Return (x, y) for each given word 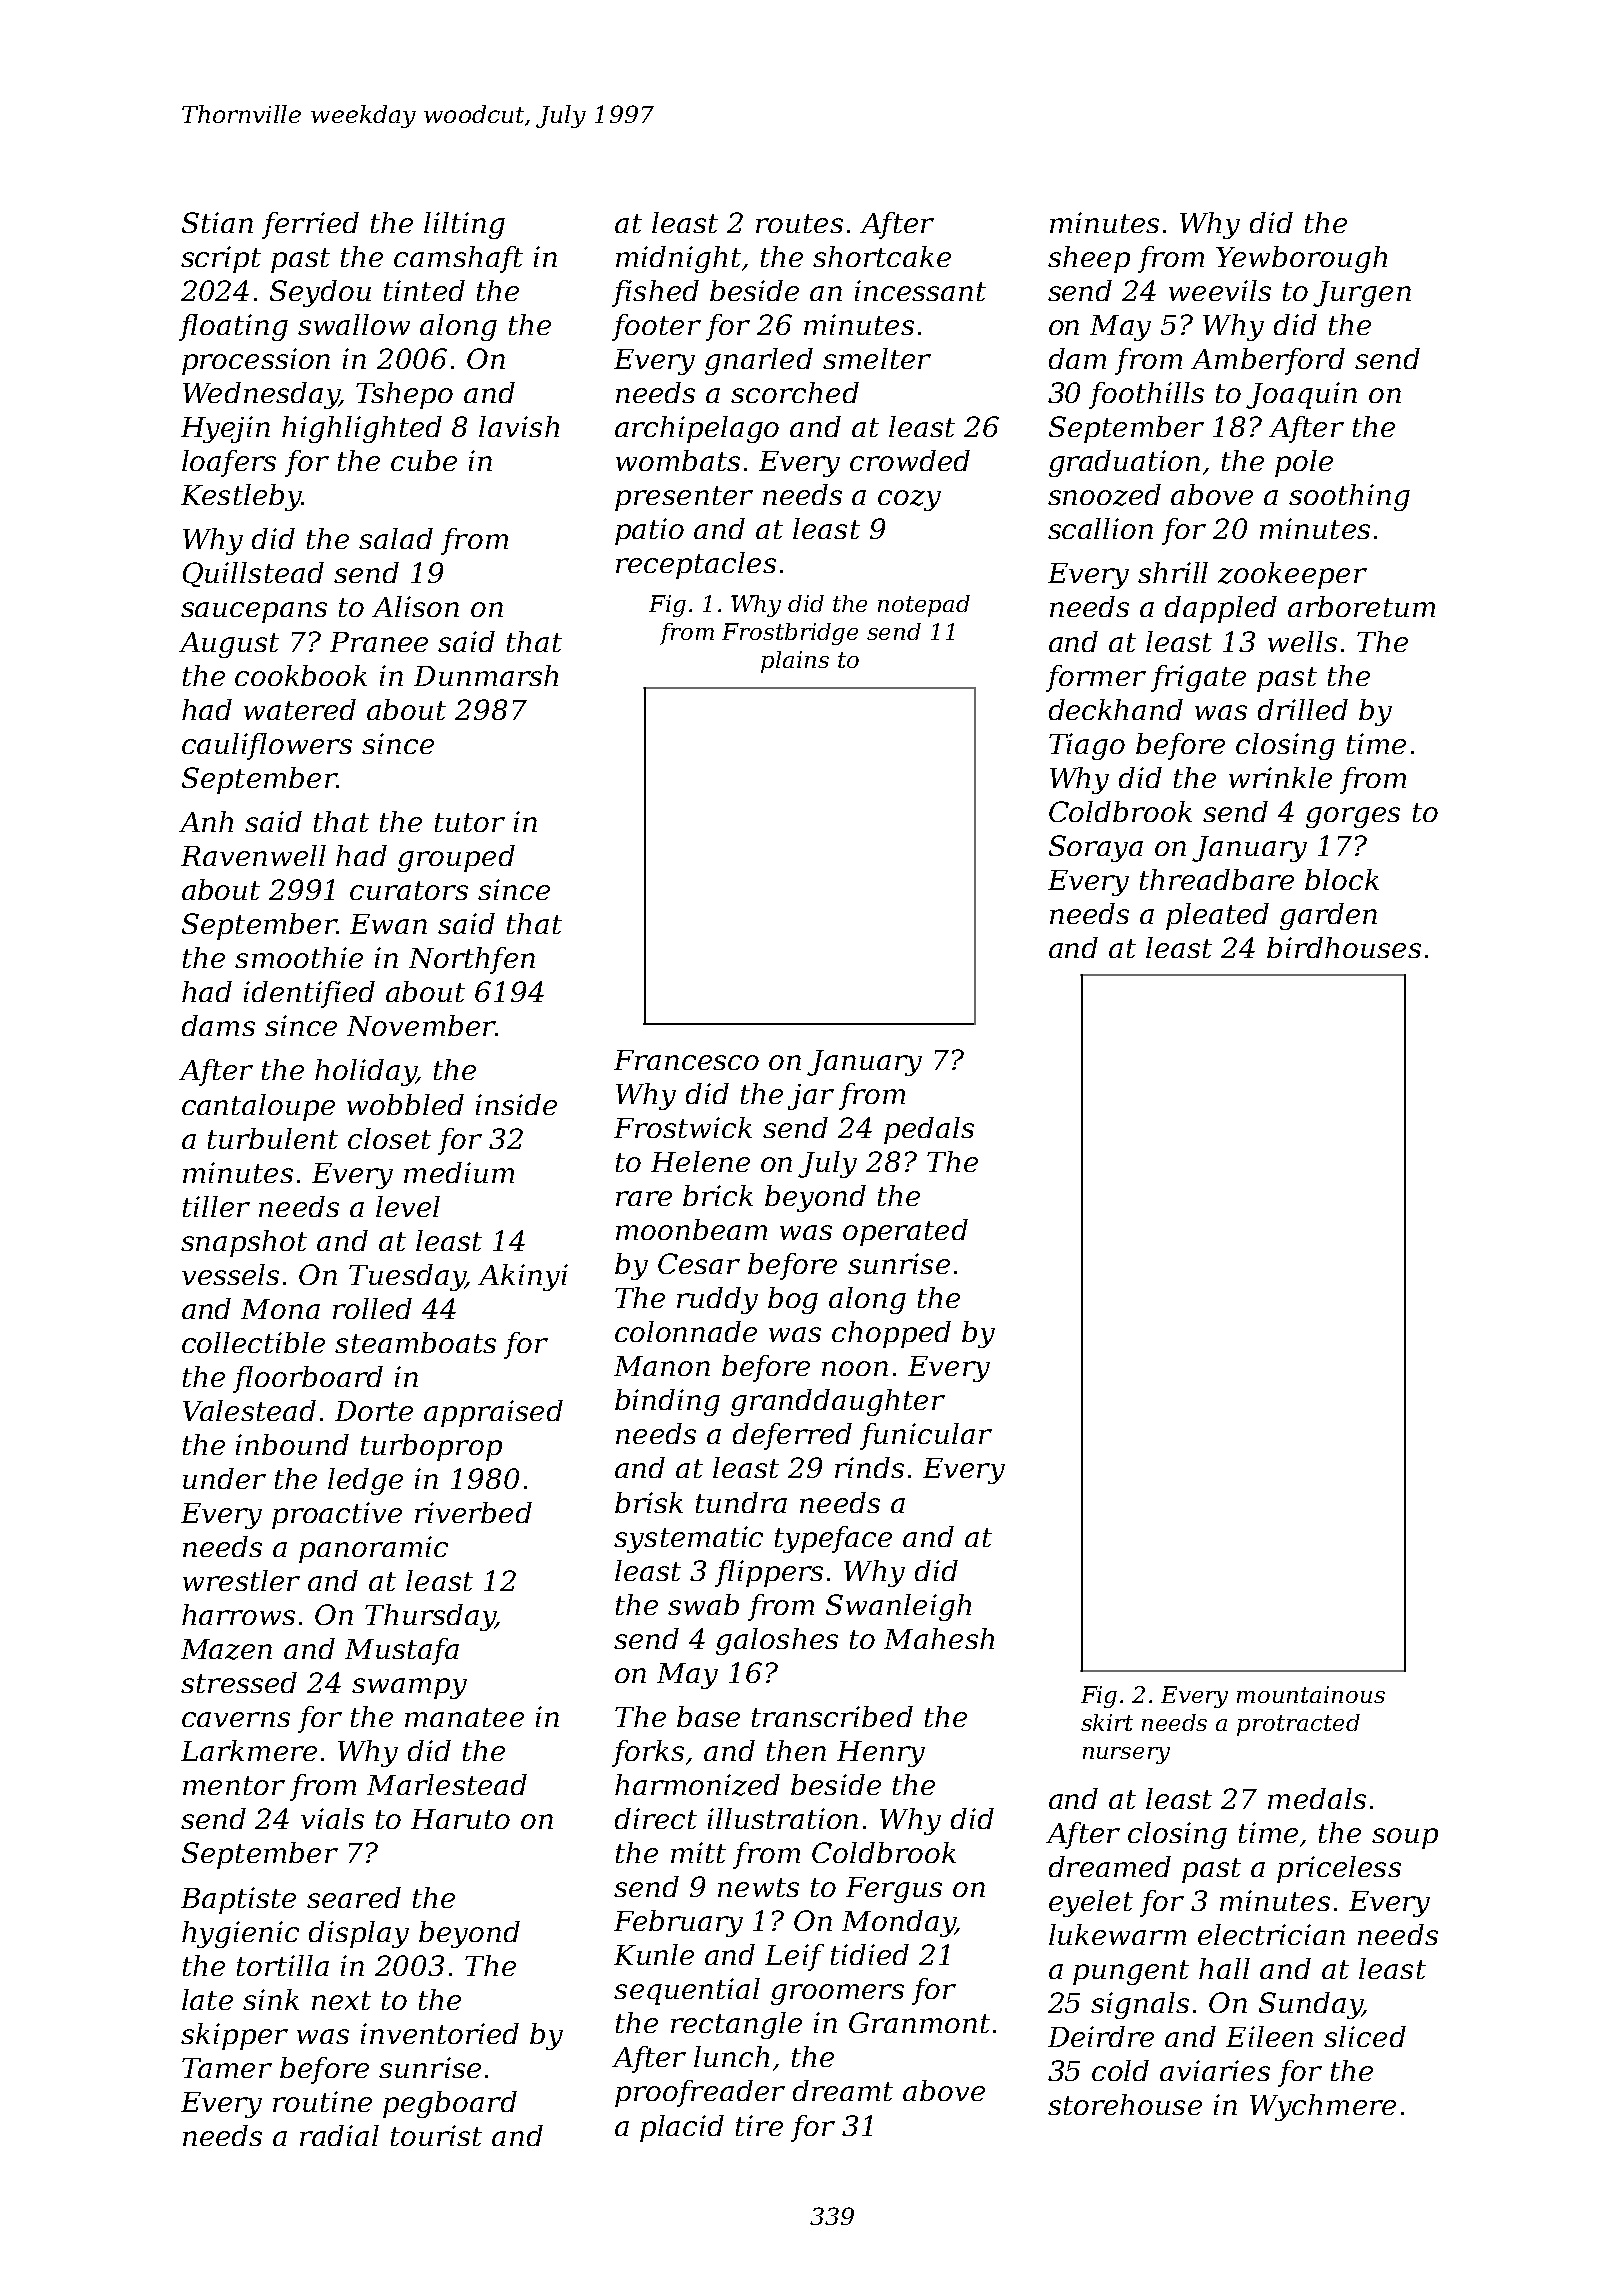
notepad (924, 606)
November (421, 1025)
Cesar (699, 1263)
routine (322, 2101)
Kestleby (241, 497)
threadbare (1217, 879)
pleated (1217, 916)
